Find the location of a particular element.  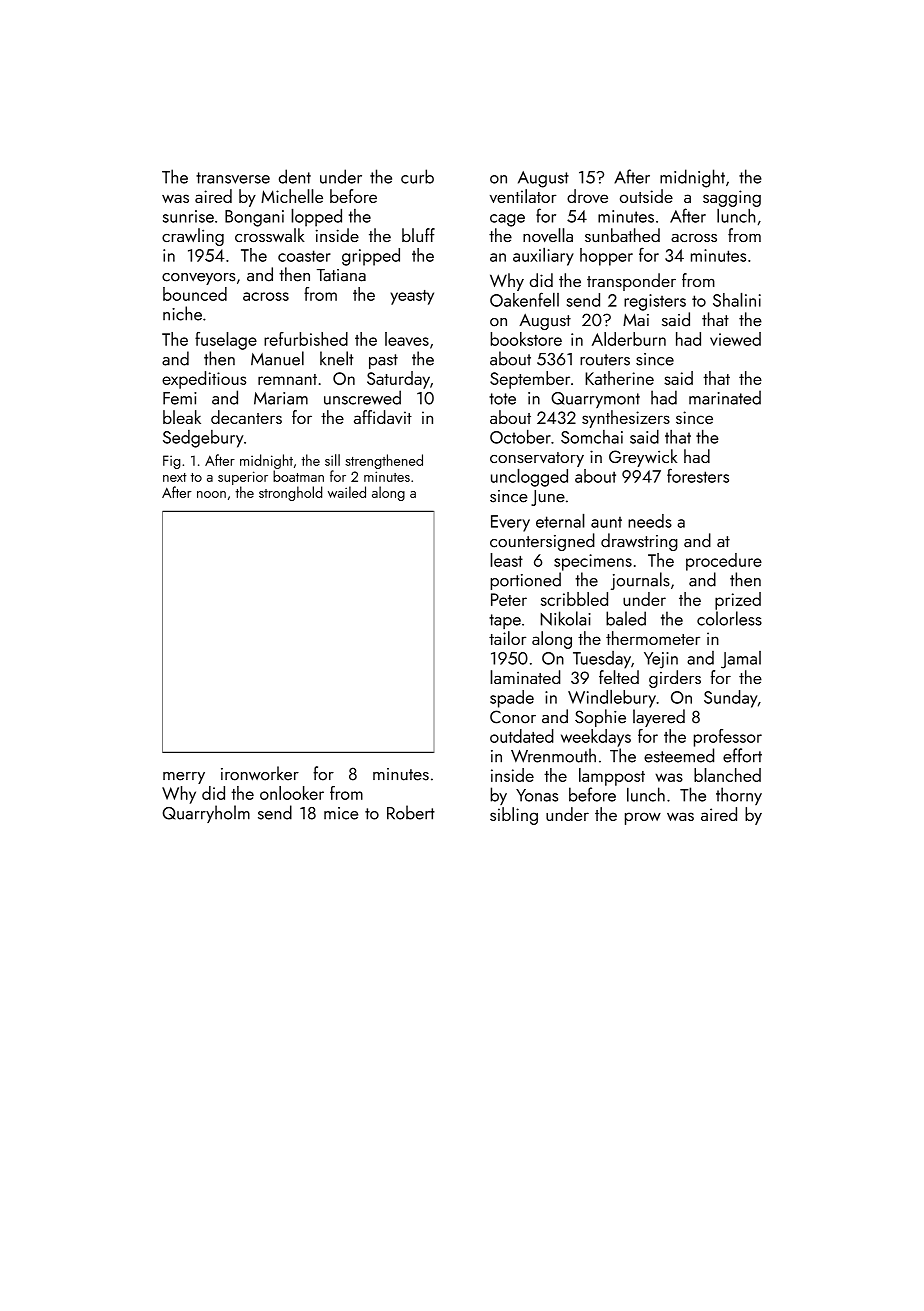

sagging is located at coordinates (732, 198).
